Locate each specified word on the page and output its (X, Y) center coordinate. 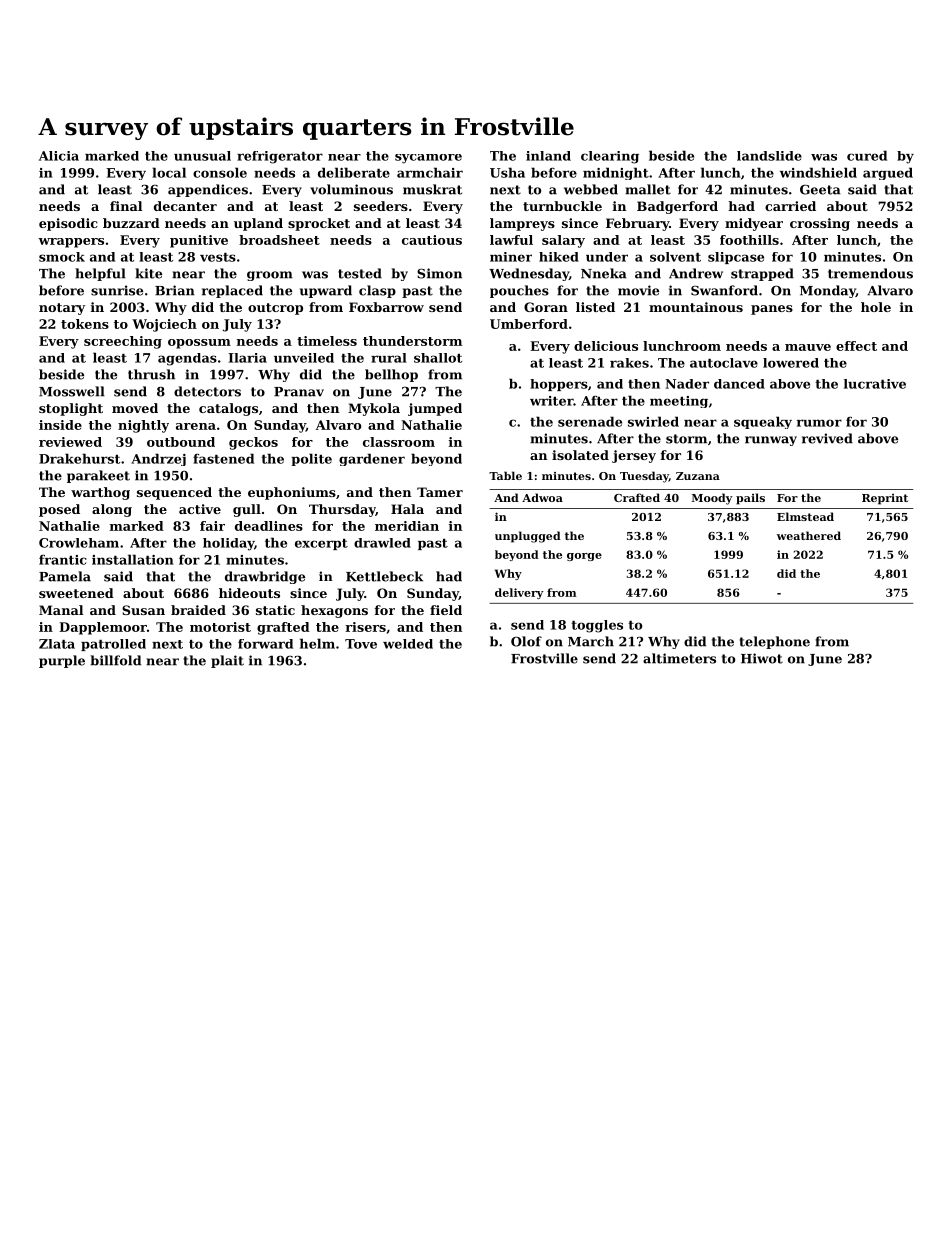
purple (62, 661)
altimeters (679, 658)
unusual (202, 156)
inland (548, 156)
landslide (769, 156)
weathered (809, 535)
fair (212, 526)
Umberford (529, 324)
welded (408, 644)
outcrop (275, 309)
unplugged (528, 537)
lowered (791, 363)
